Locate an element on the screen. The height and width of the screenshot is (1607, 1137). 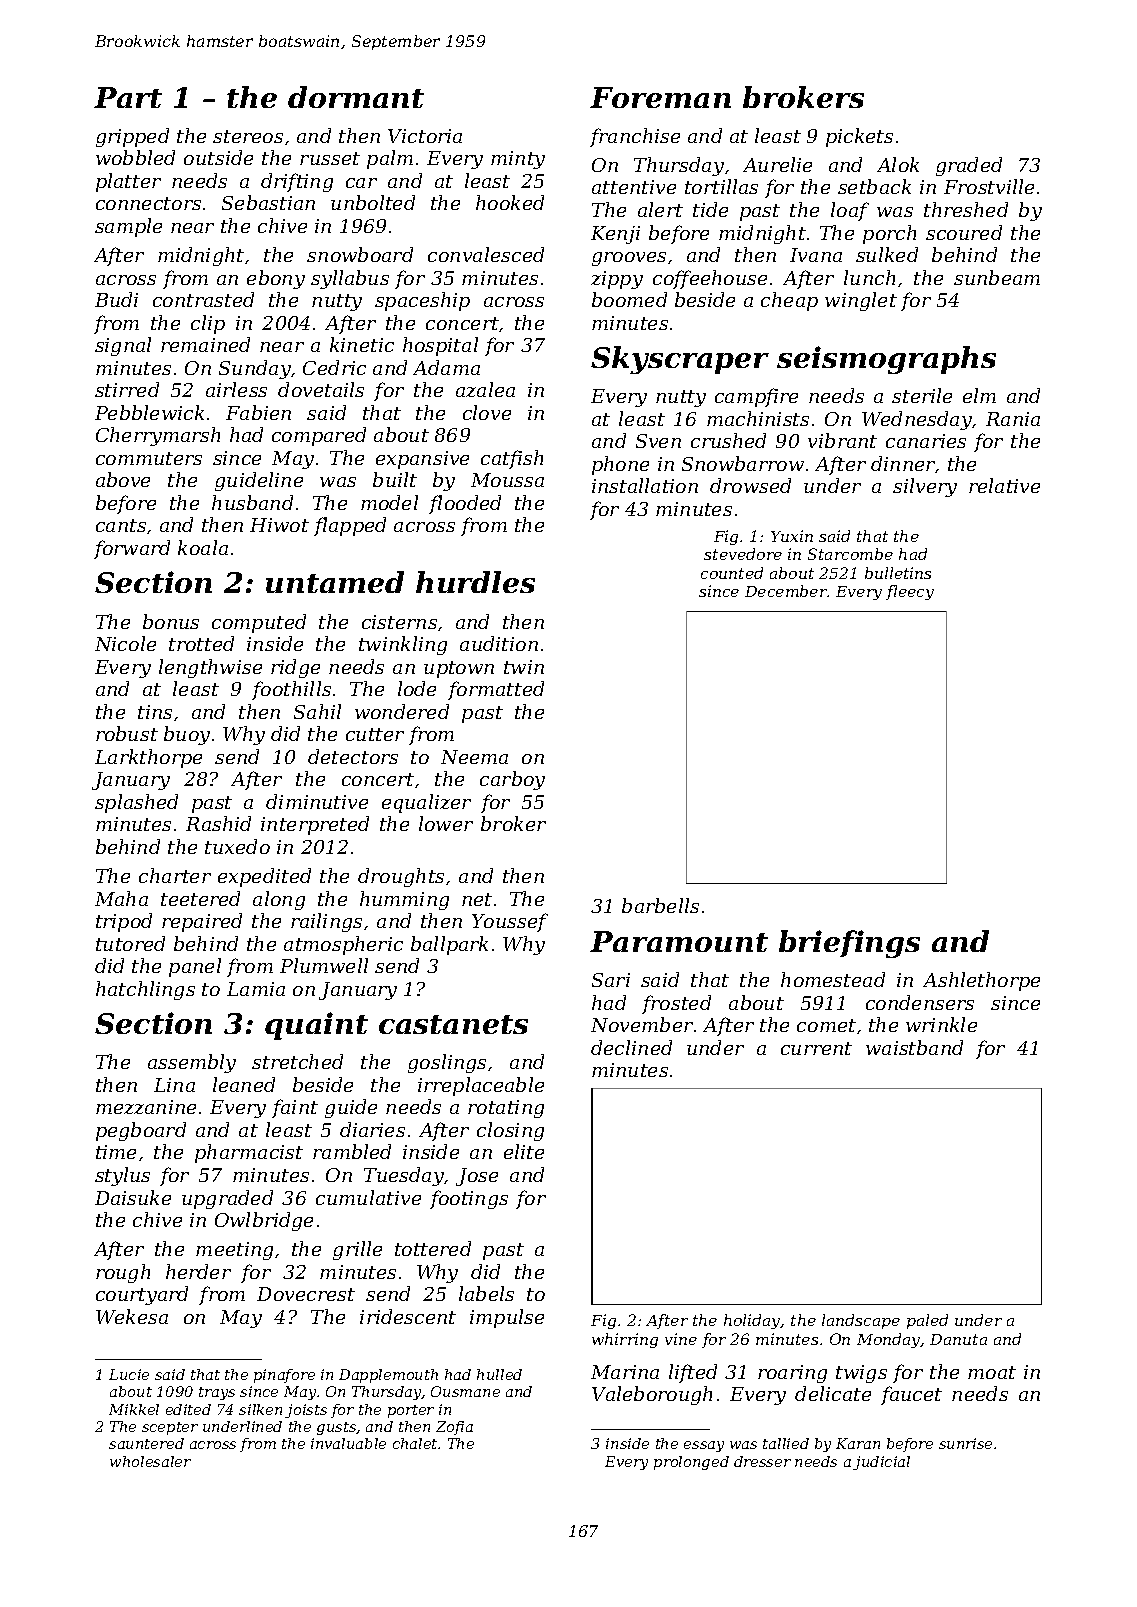
Foreman is located at coordinates (660, 97).
